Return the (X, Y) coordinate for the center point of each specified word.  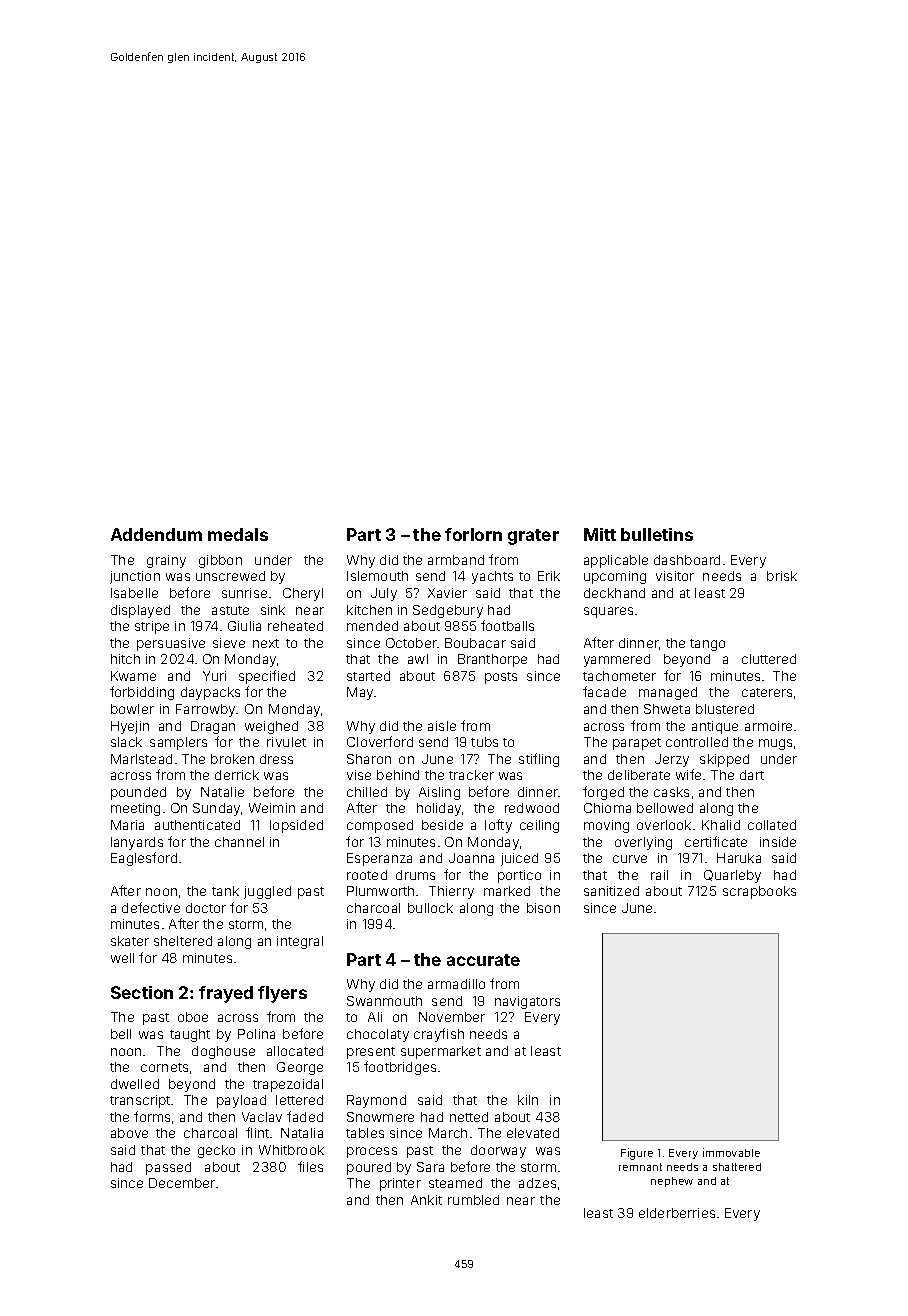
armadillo (456, 984)
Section (142, 992)
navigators (527, 1002)
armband (456, 560)
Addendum (156, 534)
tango (707, 645)
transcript (140, 1101)
